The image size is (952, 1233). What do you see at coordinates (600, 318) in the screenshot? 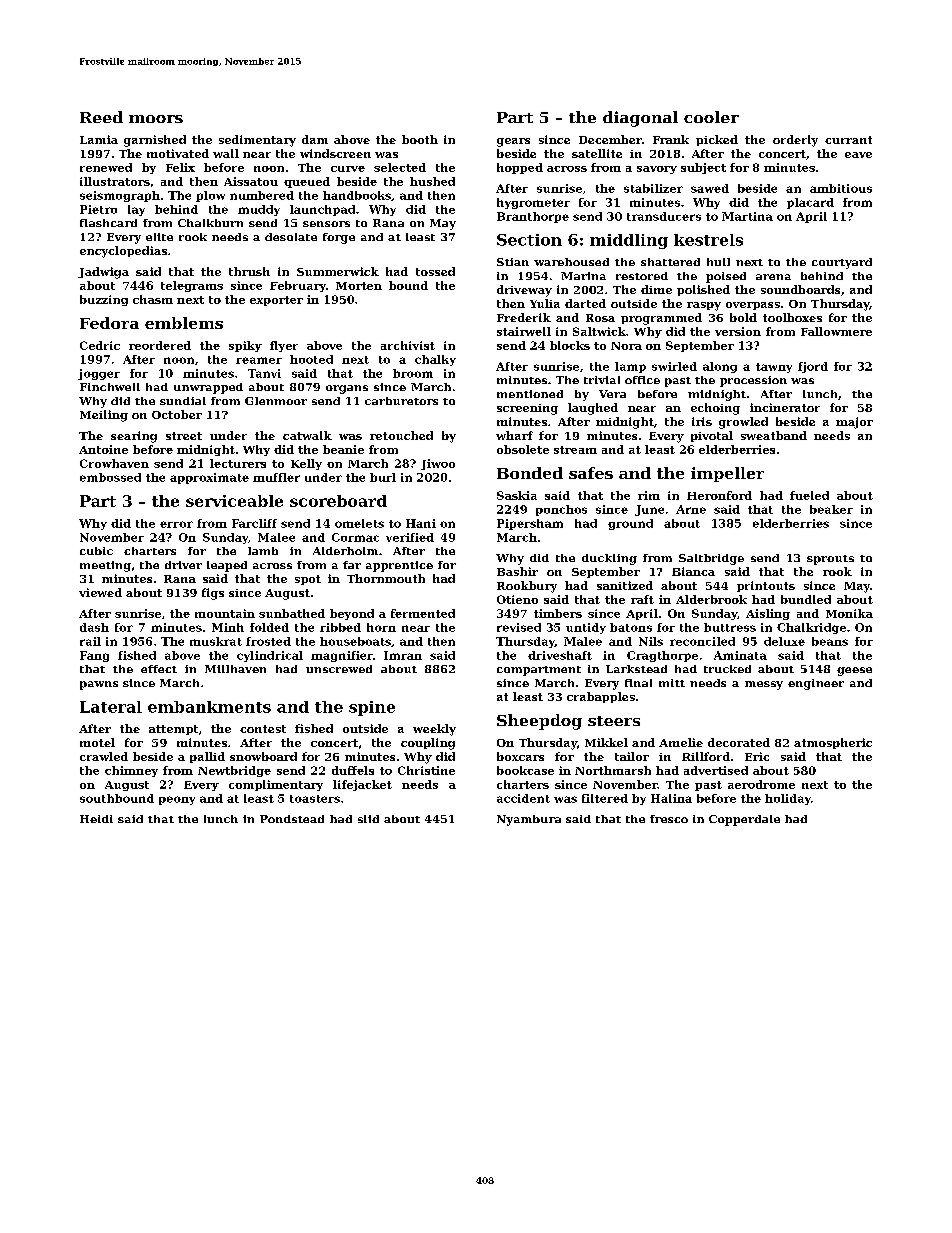
I see `Rosa` at bounding box center [600, 318].
